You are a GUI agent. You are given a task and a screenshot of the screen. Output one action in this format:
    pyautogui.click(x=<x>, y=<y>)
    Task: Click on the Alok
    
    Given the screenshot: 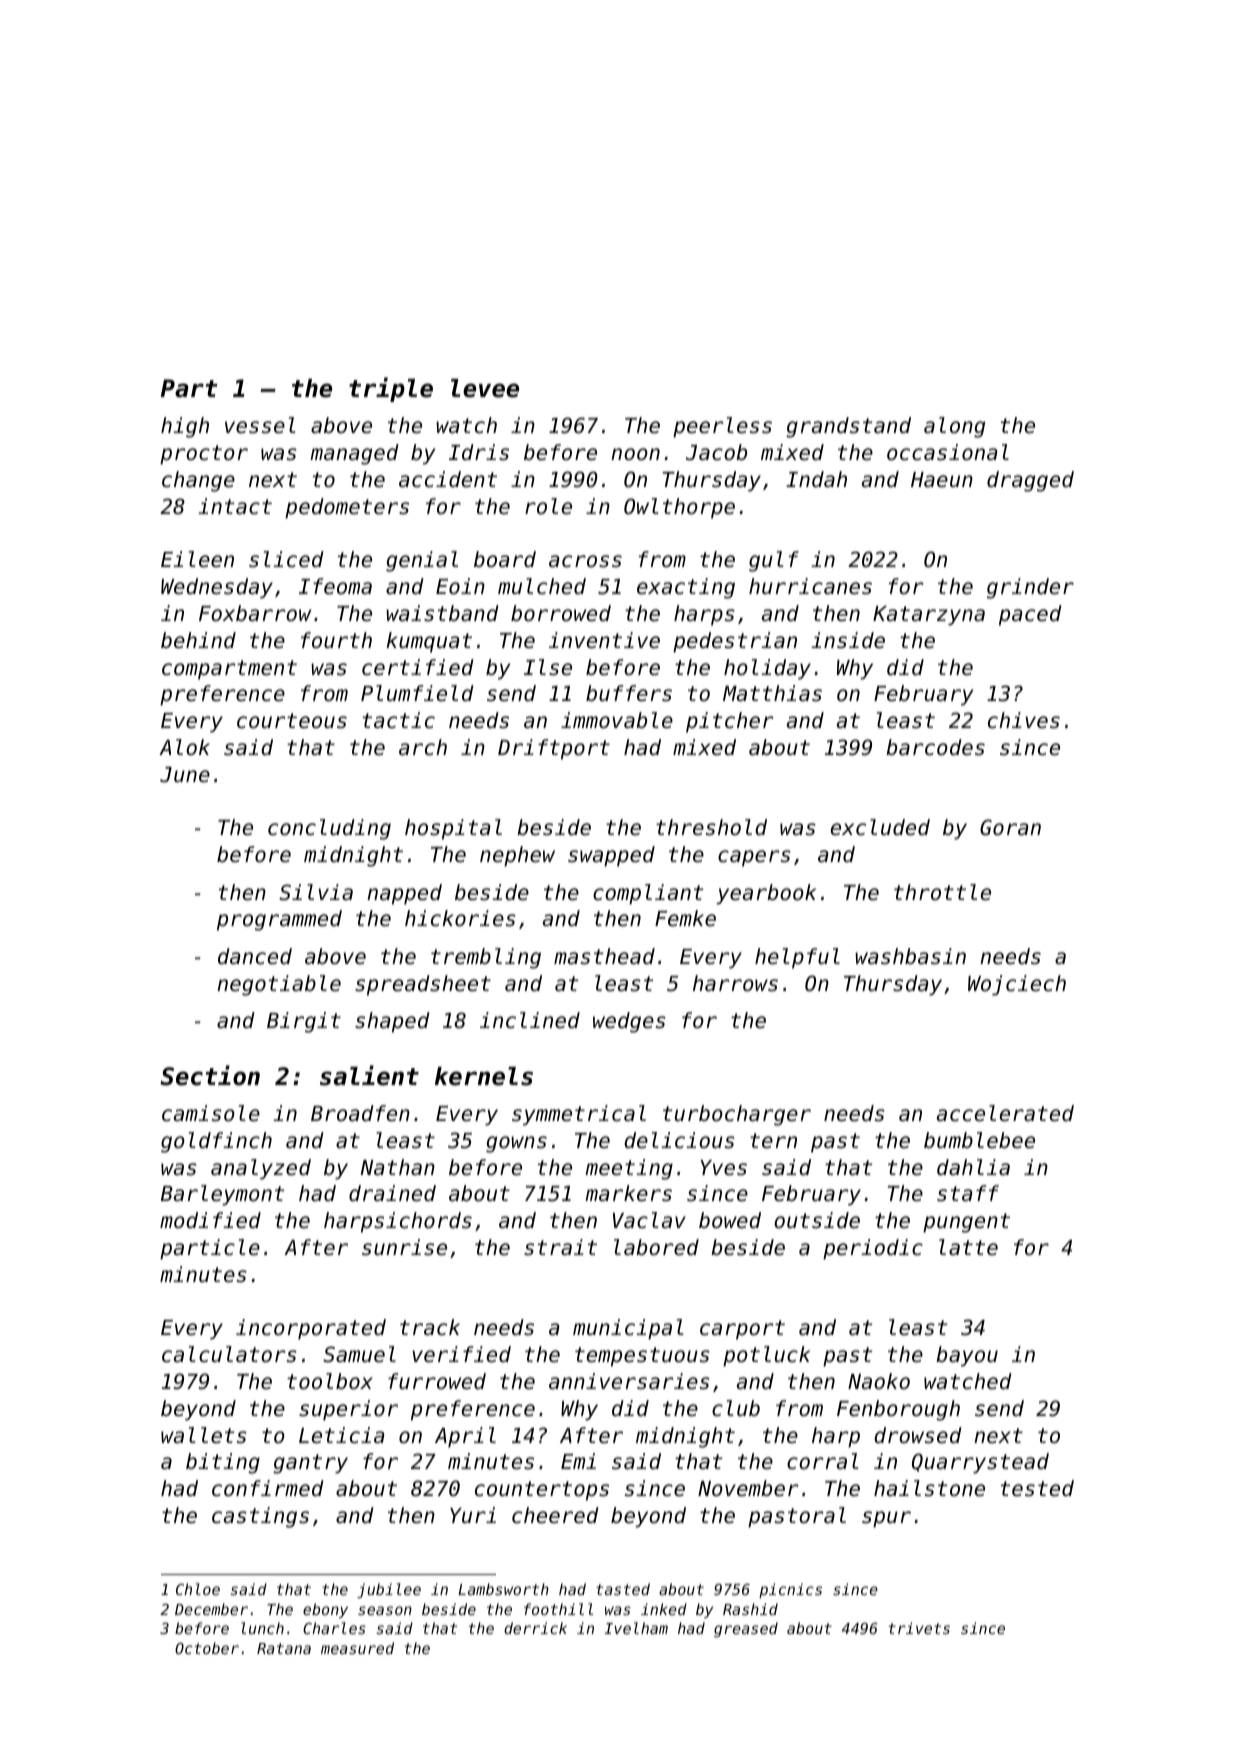 What is the action you would take?
    pyautogui.click(x=184, y=747)
